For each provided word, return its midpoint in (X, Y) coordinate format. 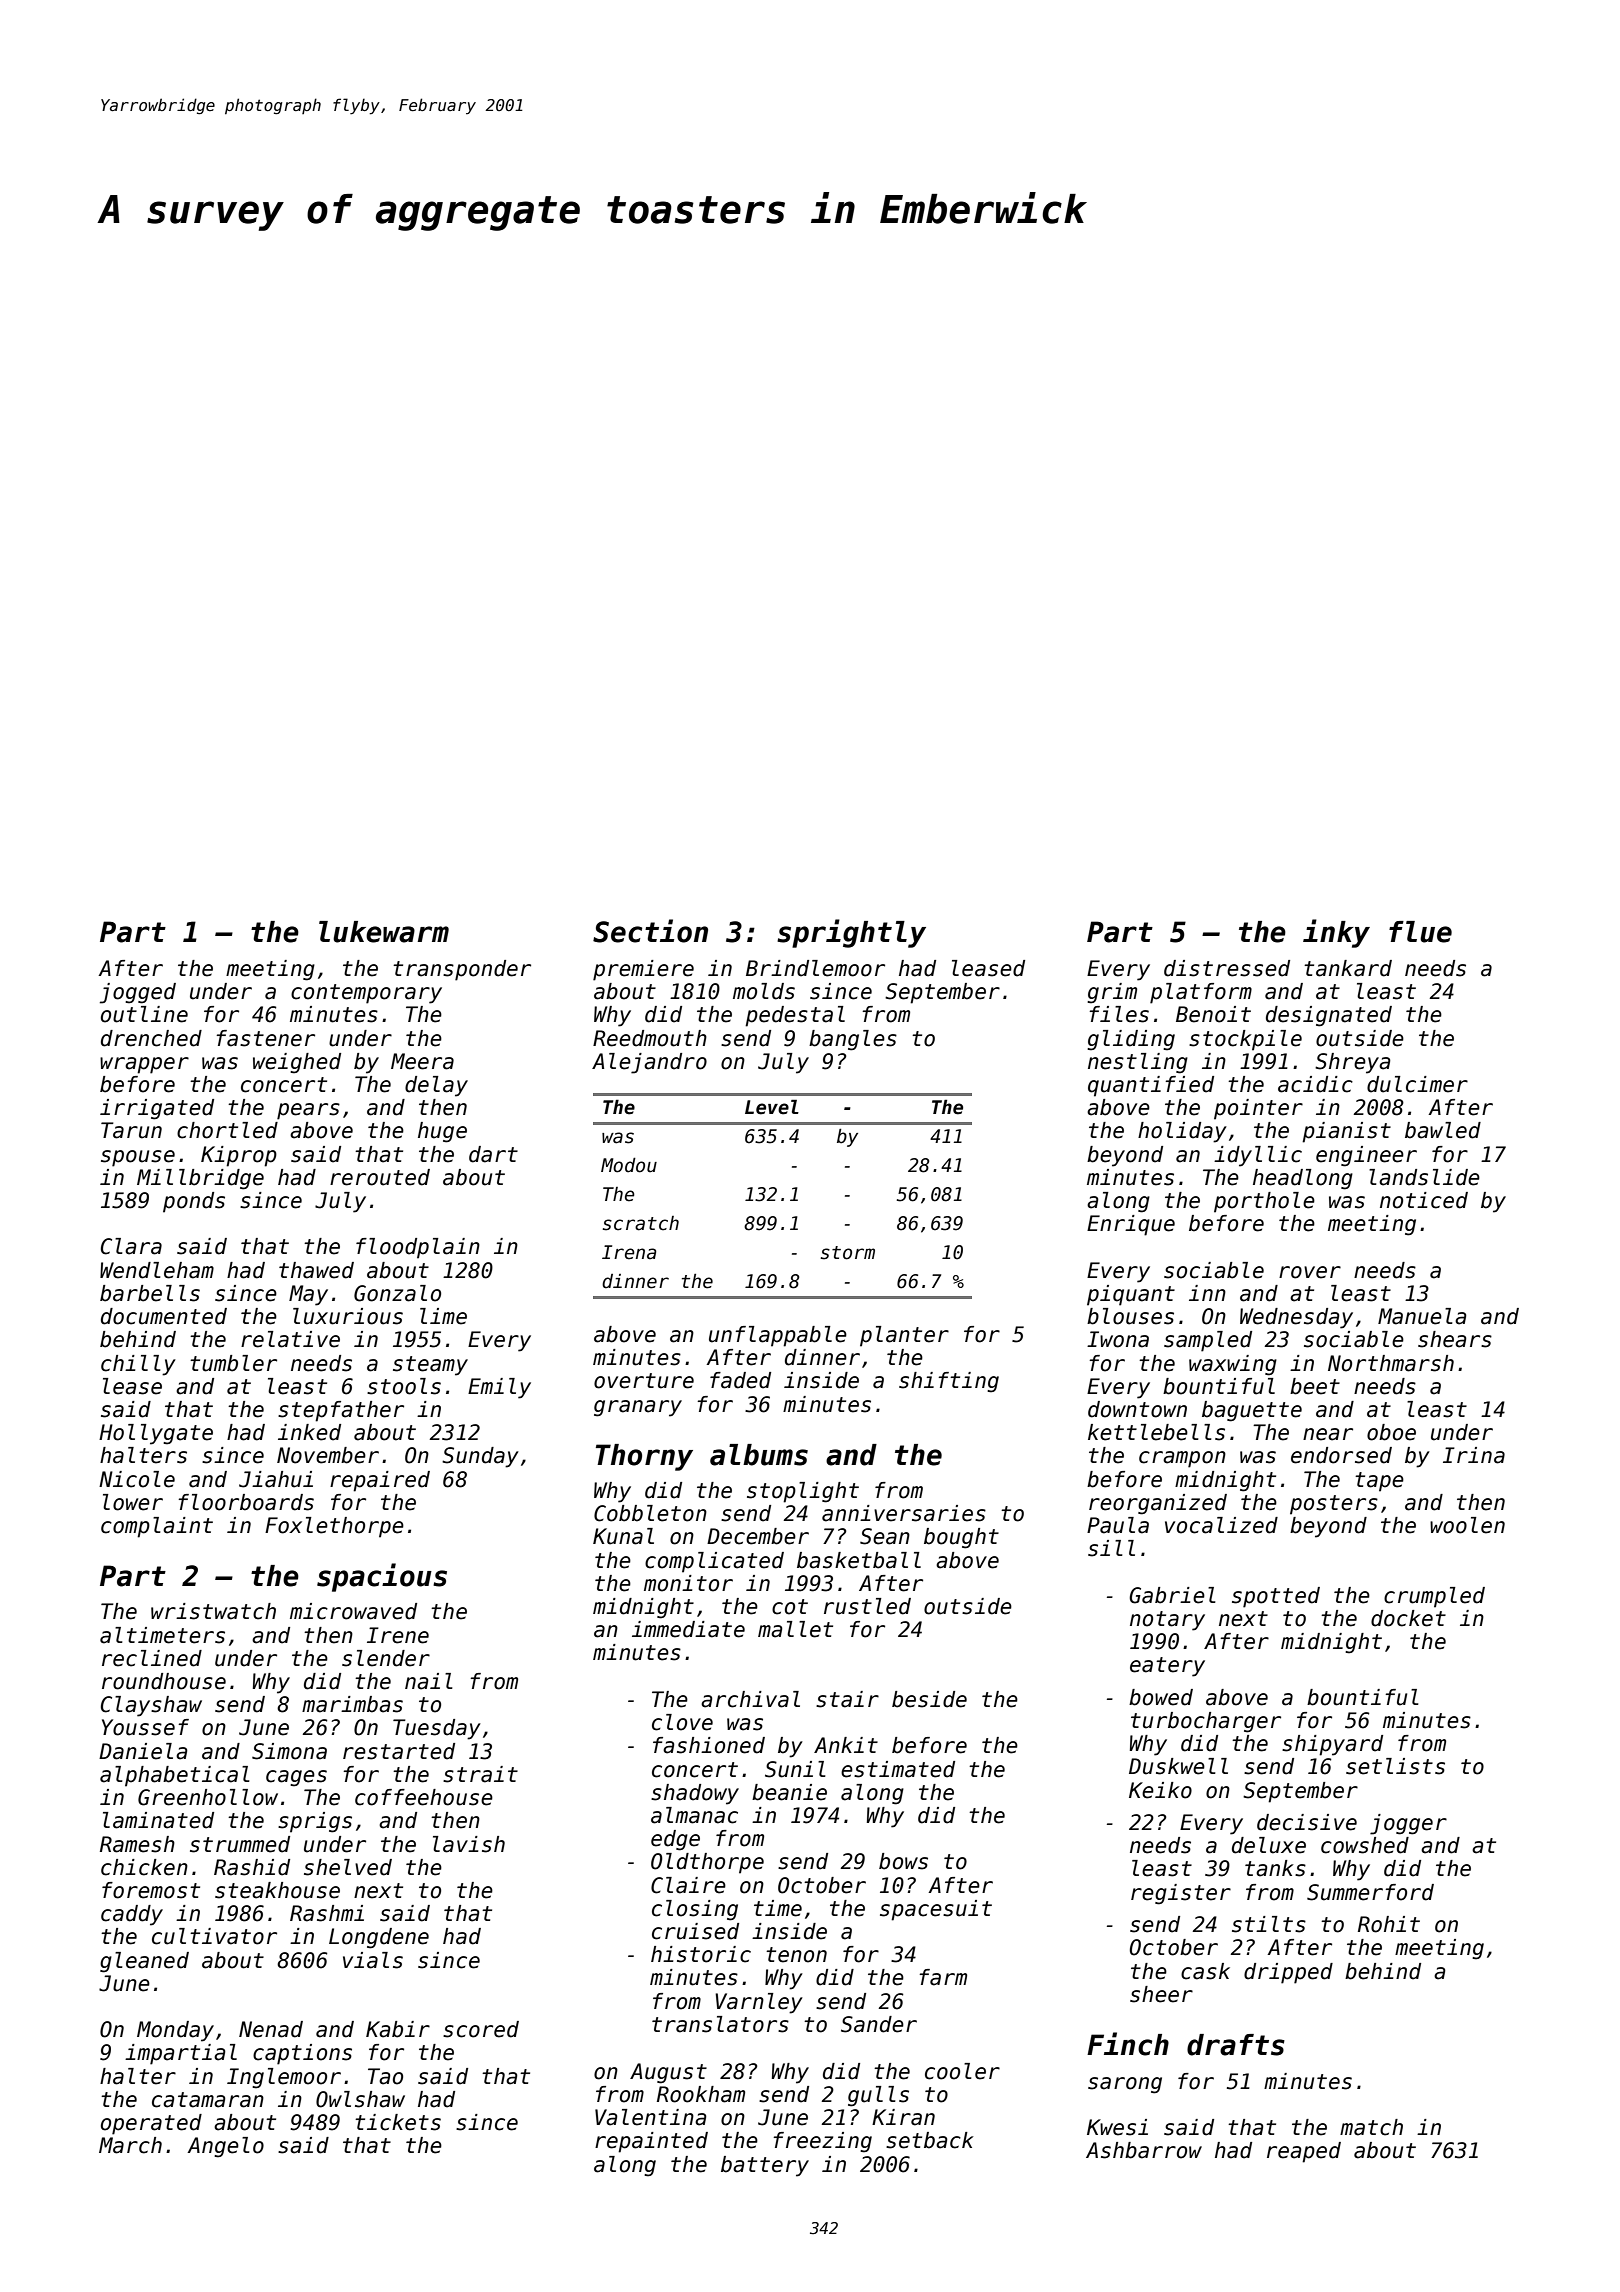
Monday (175, 2031)
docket (1408, 1618)
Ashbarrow (1144, 2150)
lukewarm (384, 932)
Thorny (644, 1457)
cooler (962, 2071)
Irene (398, 1635)
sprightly (851, 933)
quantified (1151, 1086)
